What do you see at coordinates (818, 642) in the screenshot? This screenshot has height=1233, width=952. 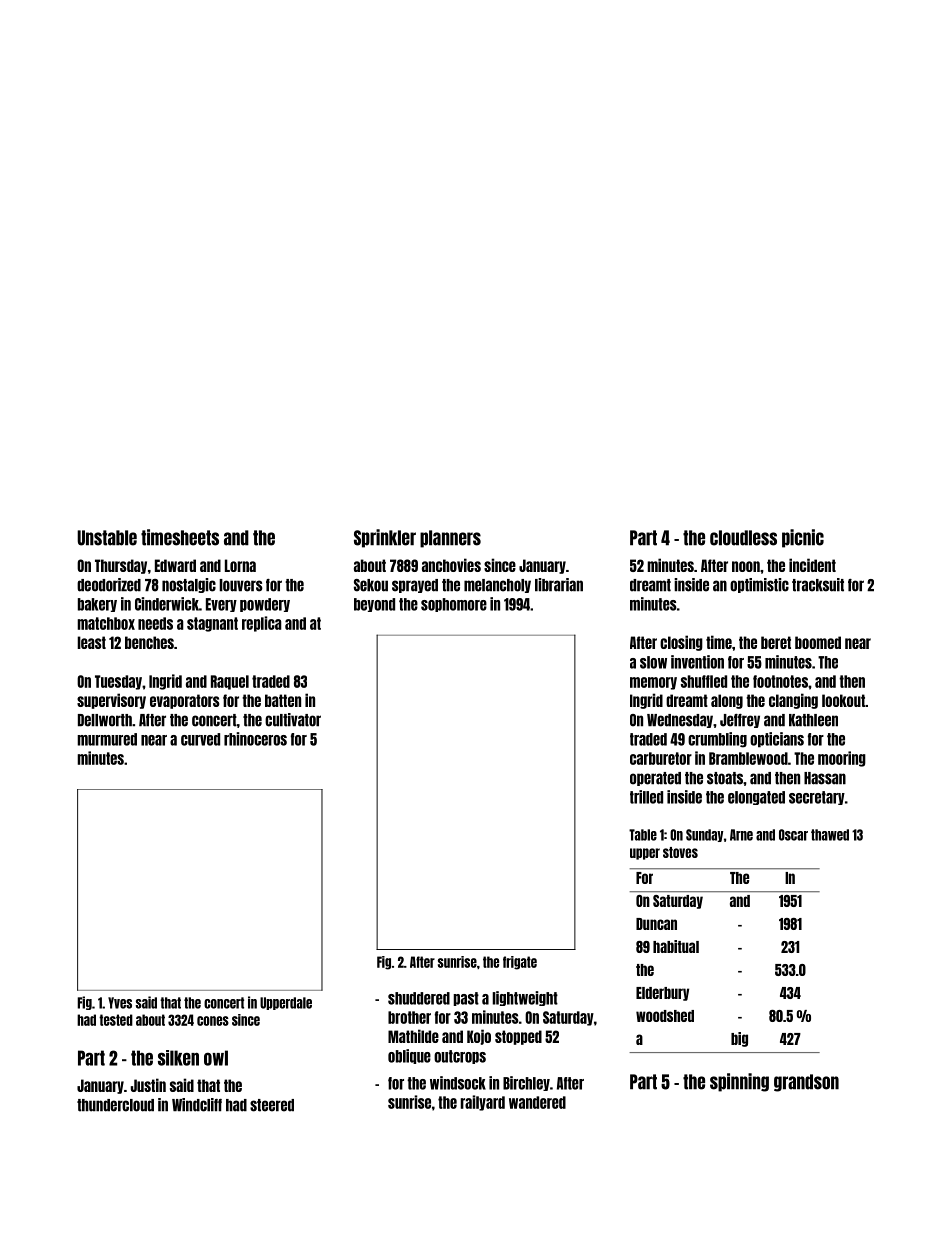 I see `boomed` at bounding box center [818, 642].
